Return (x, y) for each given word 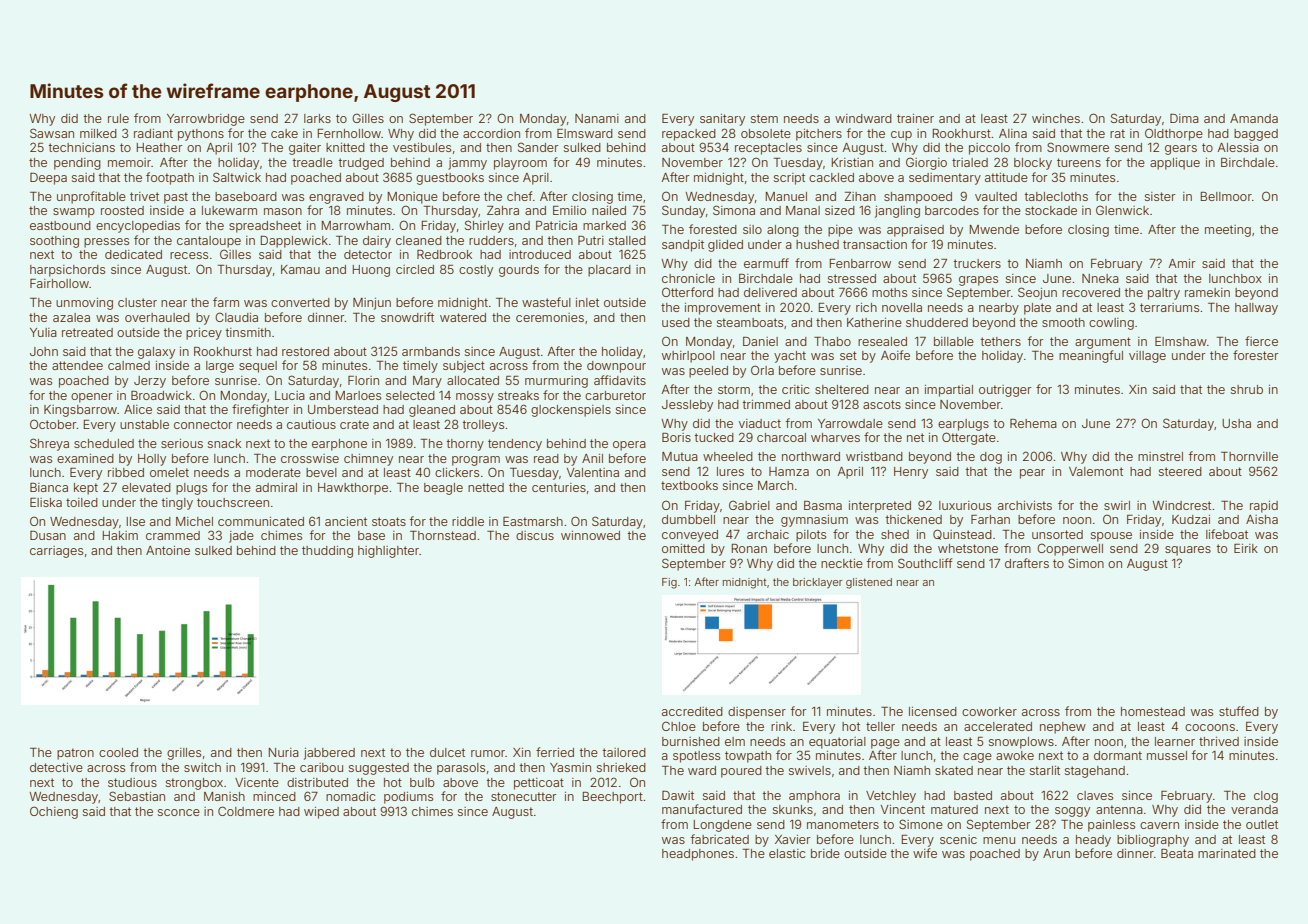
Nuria (284, 752)
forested (713, 229)
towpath (748, 757)
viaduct (760, 423)
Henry (911, 473)
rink (781, 726)
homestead (1153, 711)
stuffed (1239, 711)
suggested (379, 769)
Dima (1184, 118)
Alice (138, 409)
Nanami (597, 118)
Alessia (1238, 147)
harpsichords (67, 271)
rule (118, 118)
